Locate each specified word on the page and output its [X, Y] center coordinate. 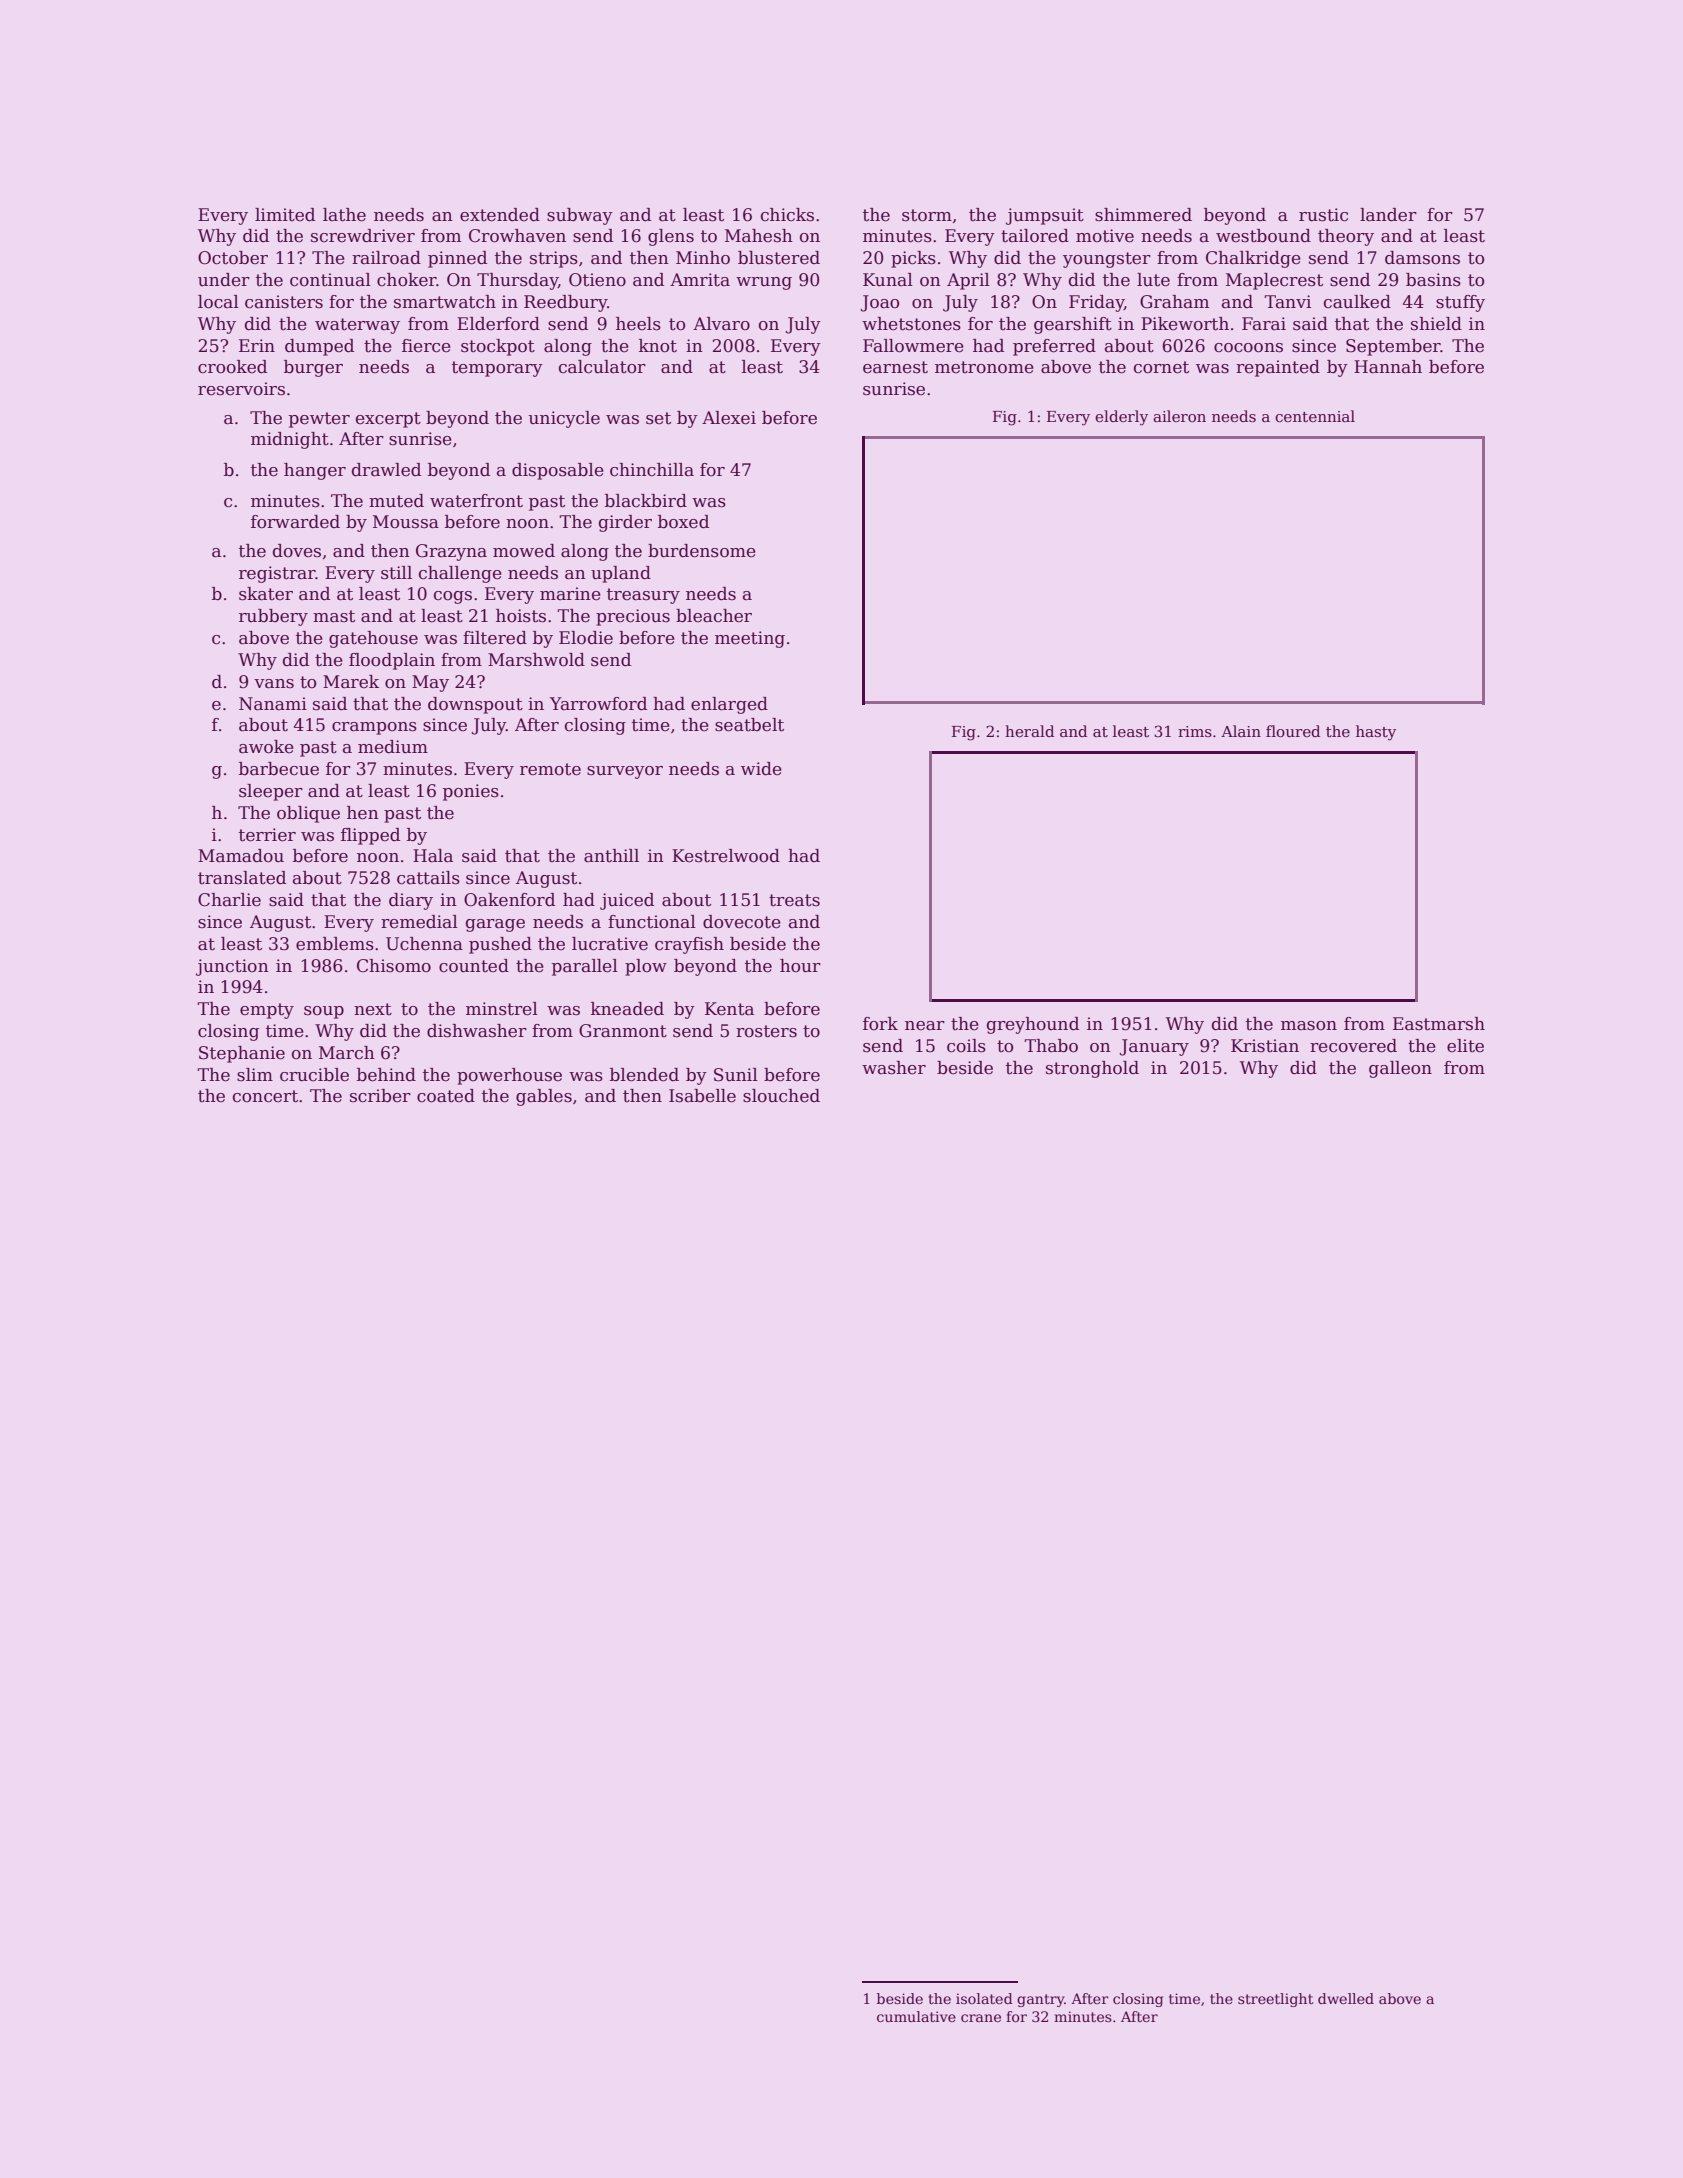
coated [446, 1096]
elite [1465, 1046]
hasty [1376, 733]
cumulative [916, 2016]
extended [500, 215]
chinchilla [652, 470]
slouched [781, 1096]
